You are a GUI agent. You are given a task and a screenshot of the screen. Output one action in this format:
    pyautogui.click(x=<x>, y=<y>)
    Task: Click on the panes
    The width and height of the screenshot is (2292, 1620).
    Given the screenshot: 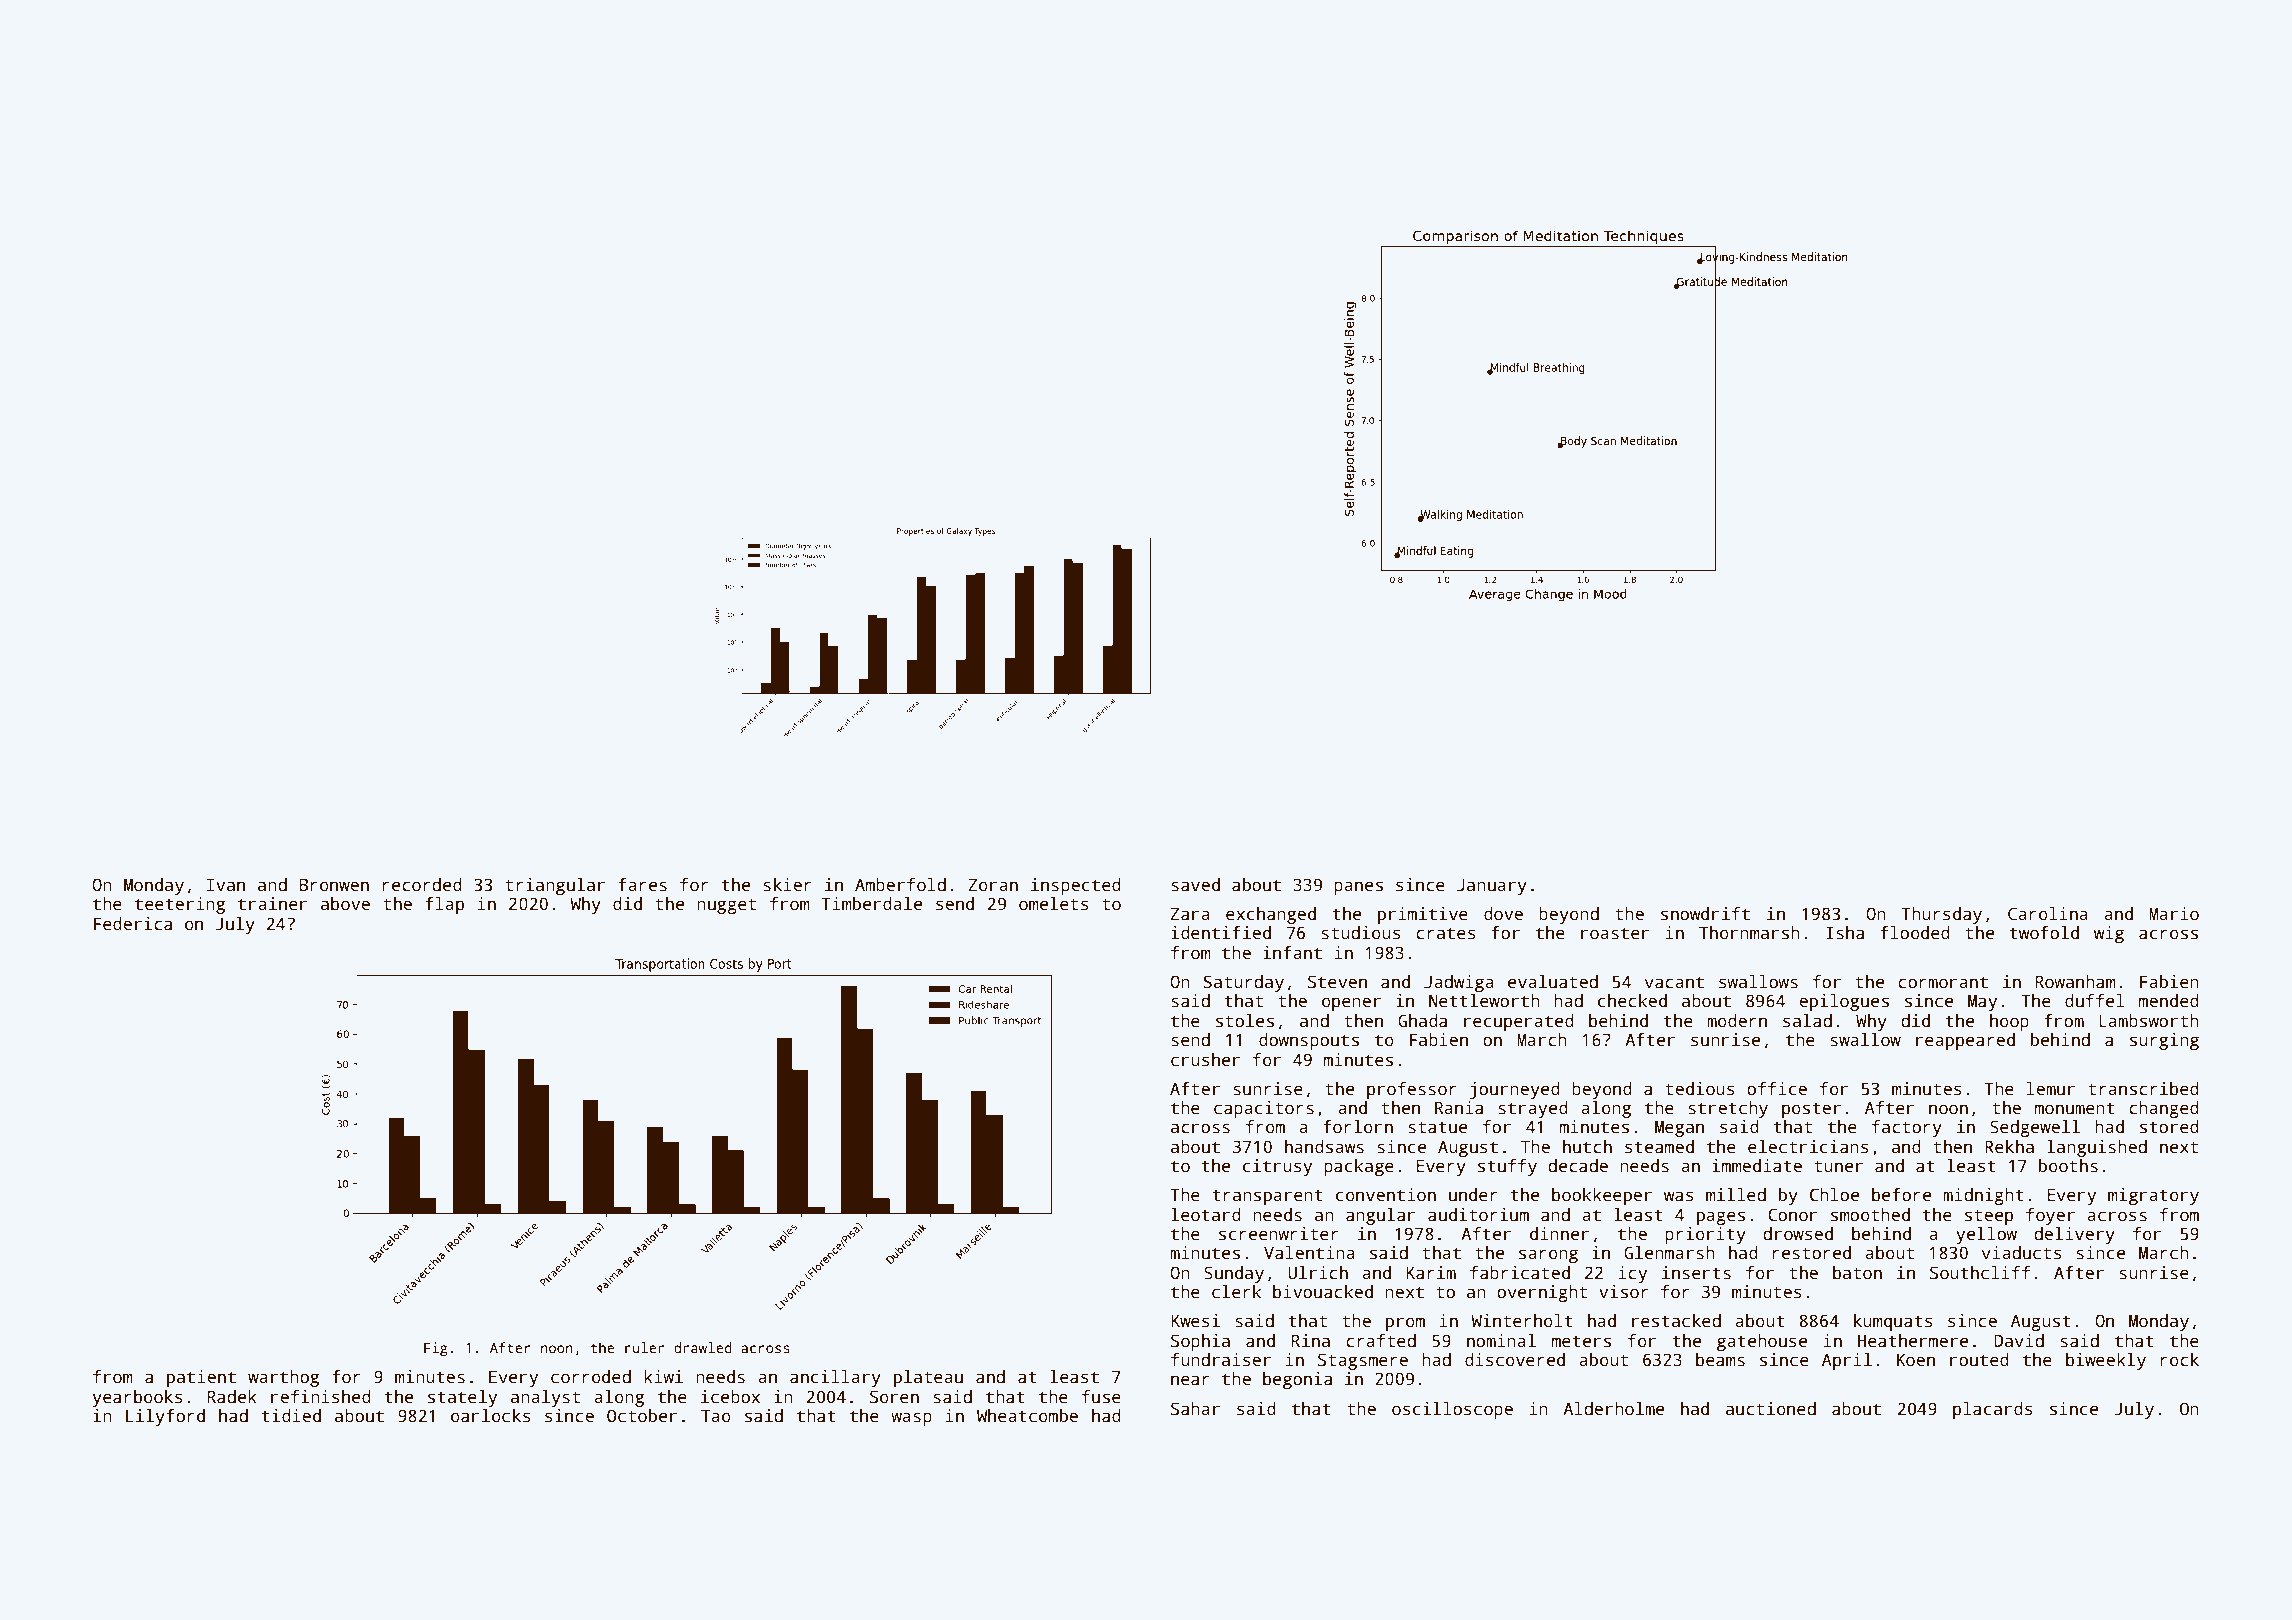 What is the action you would take?
    pyautogui.click(x=1358, y=888)
